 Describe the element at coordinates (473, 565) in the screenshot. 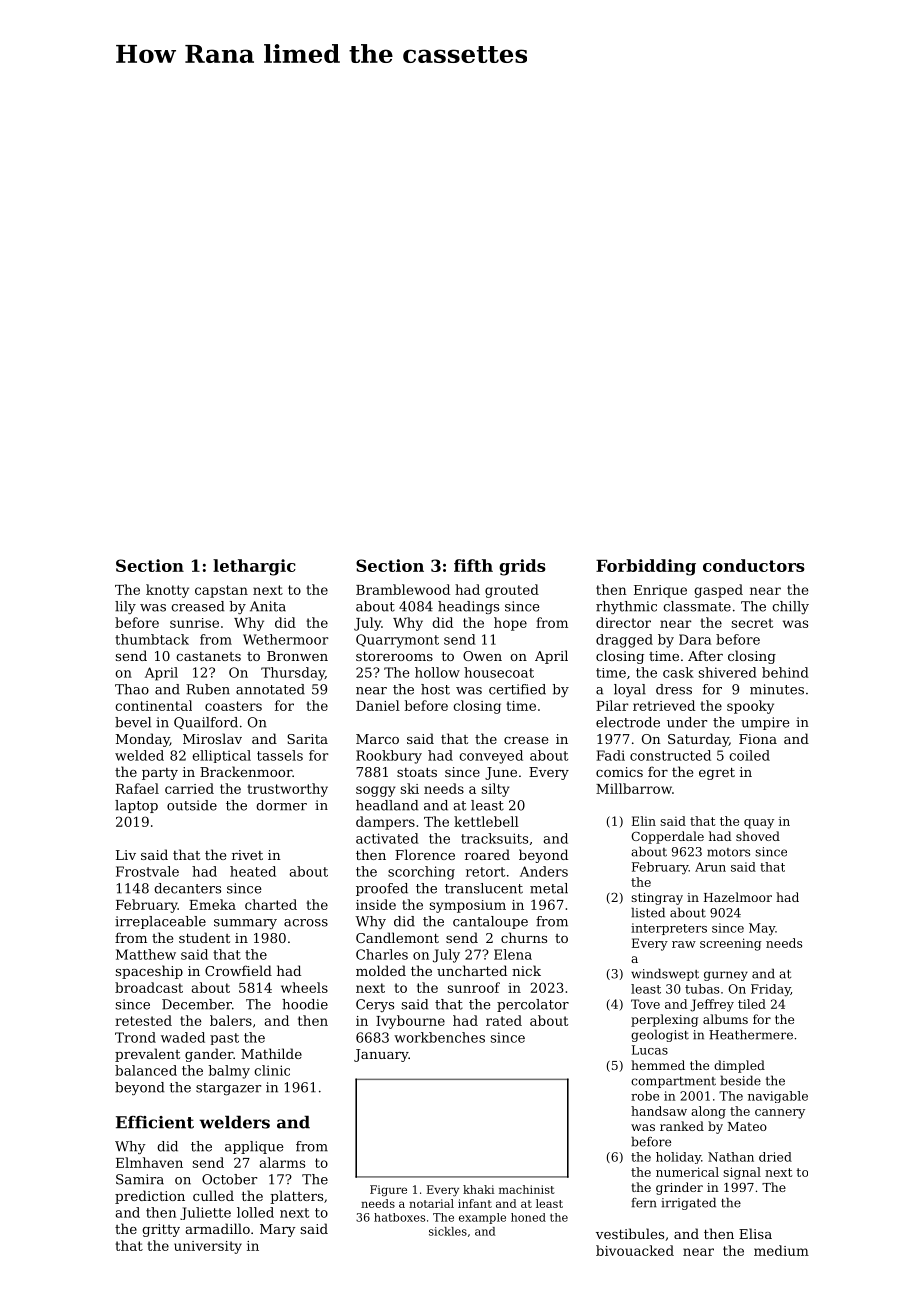

I see `fifth` at that location.
